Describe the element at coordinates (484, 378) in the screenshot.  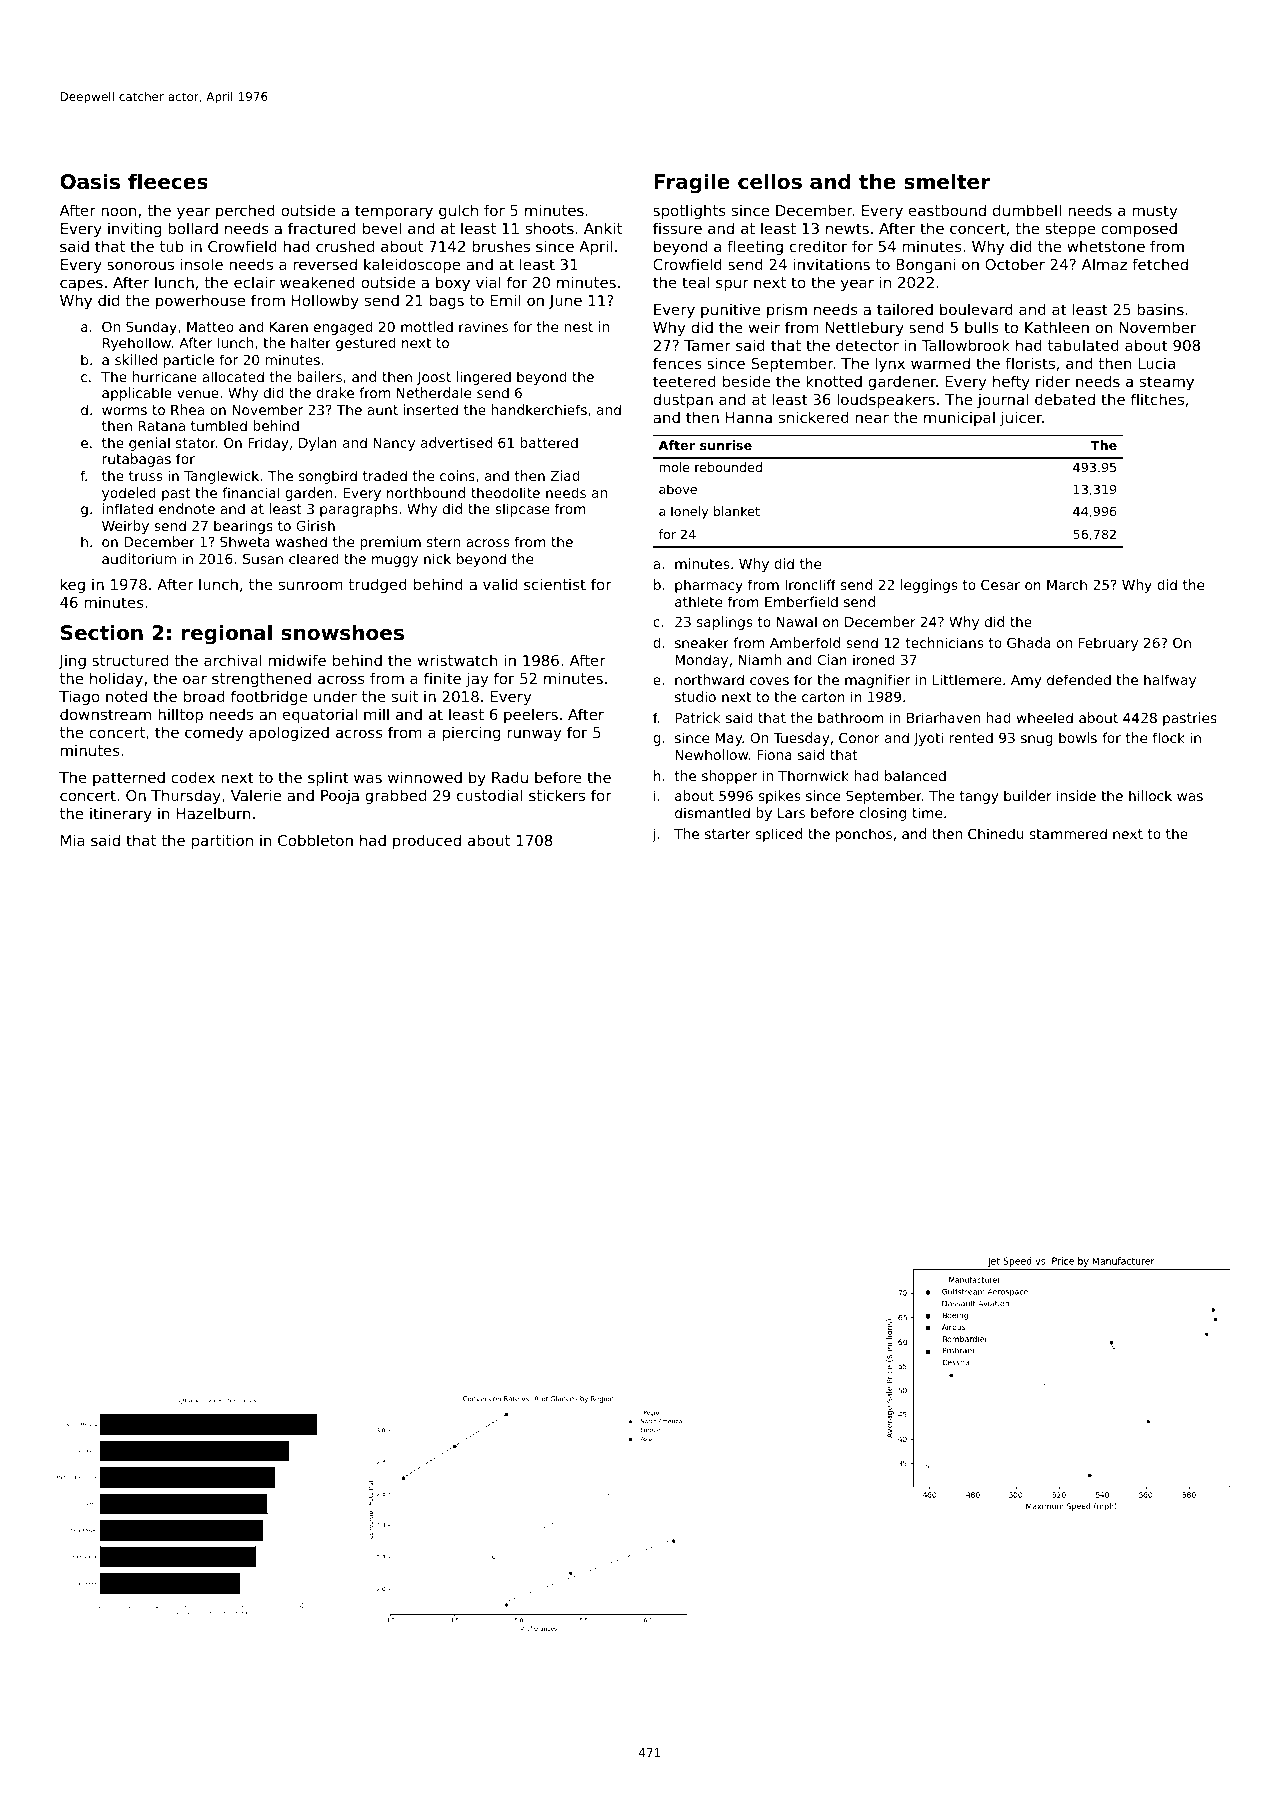
I see `lingered` at that location.
